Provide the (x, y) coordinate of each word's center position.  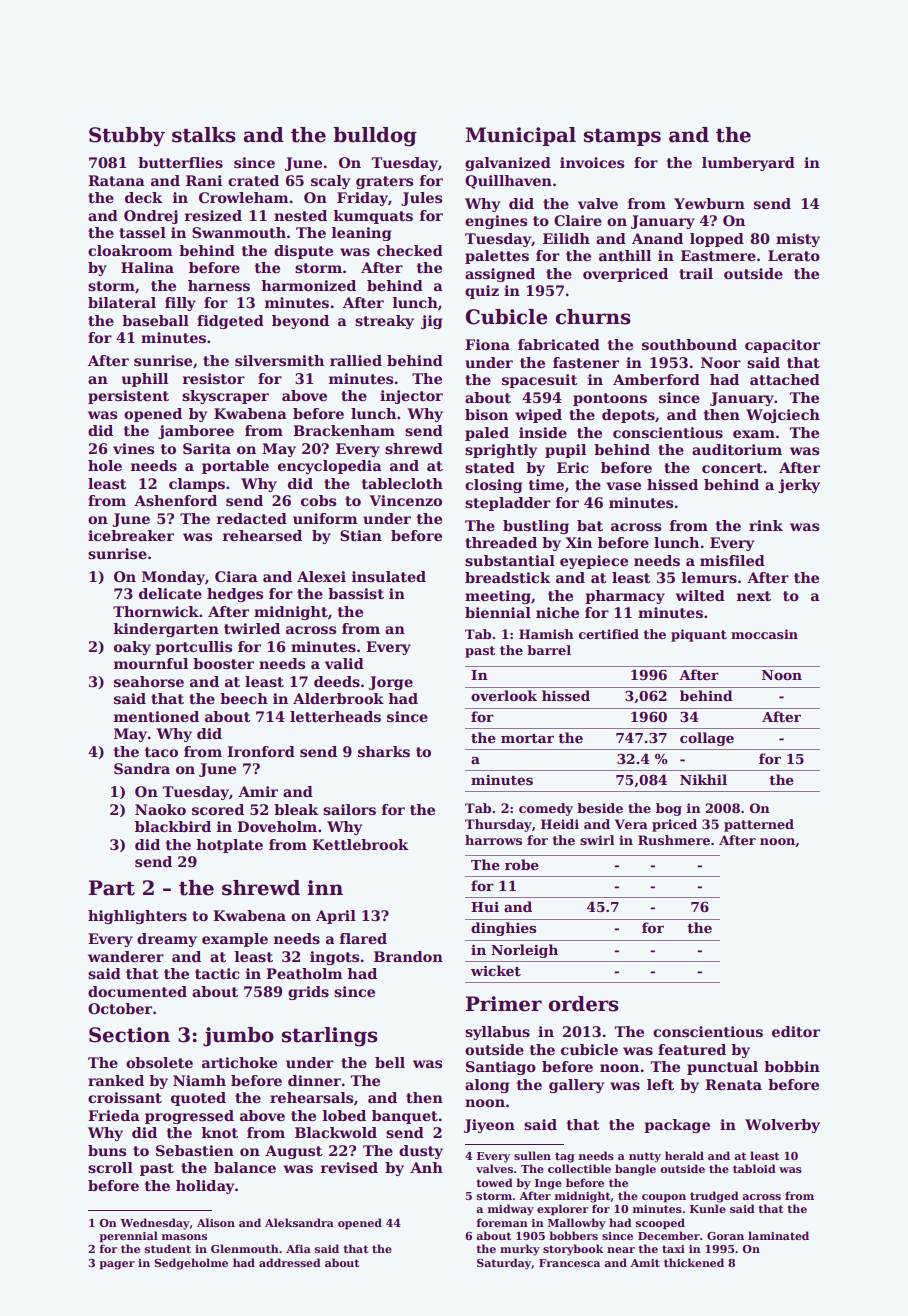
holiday (205, 1187)
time (546, 484)
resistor (214, 378)
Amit (645, 1263)
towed (494, 1182)
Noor (721, 362)
